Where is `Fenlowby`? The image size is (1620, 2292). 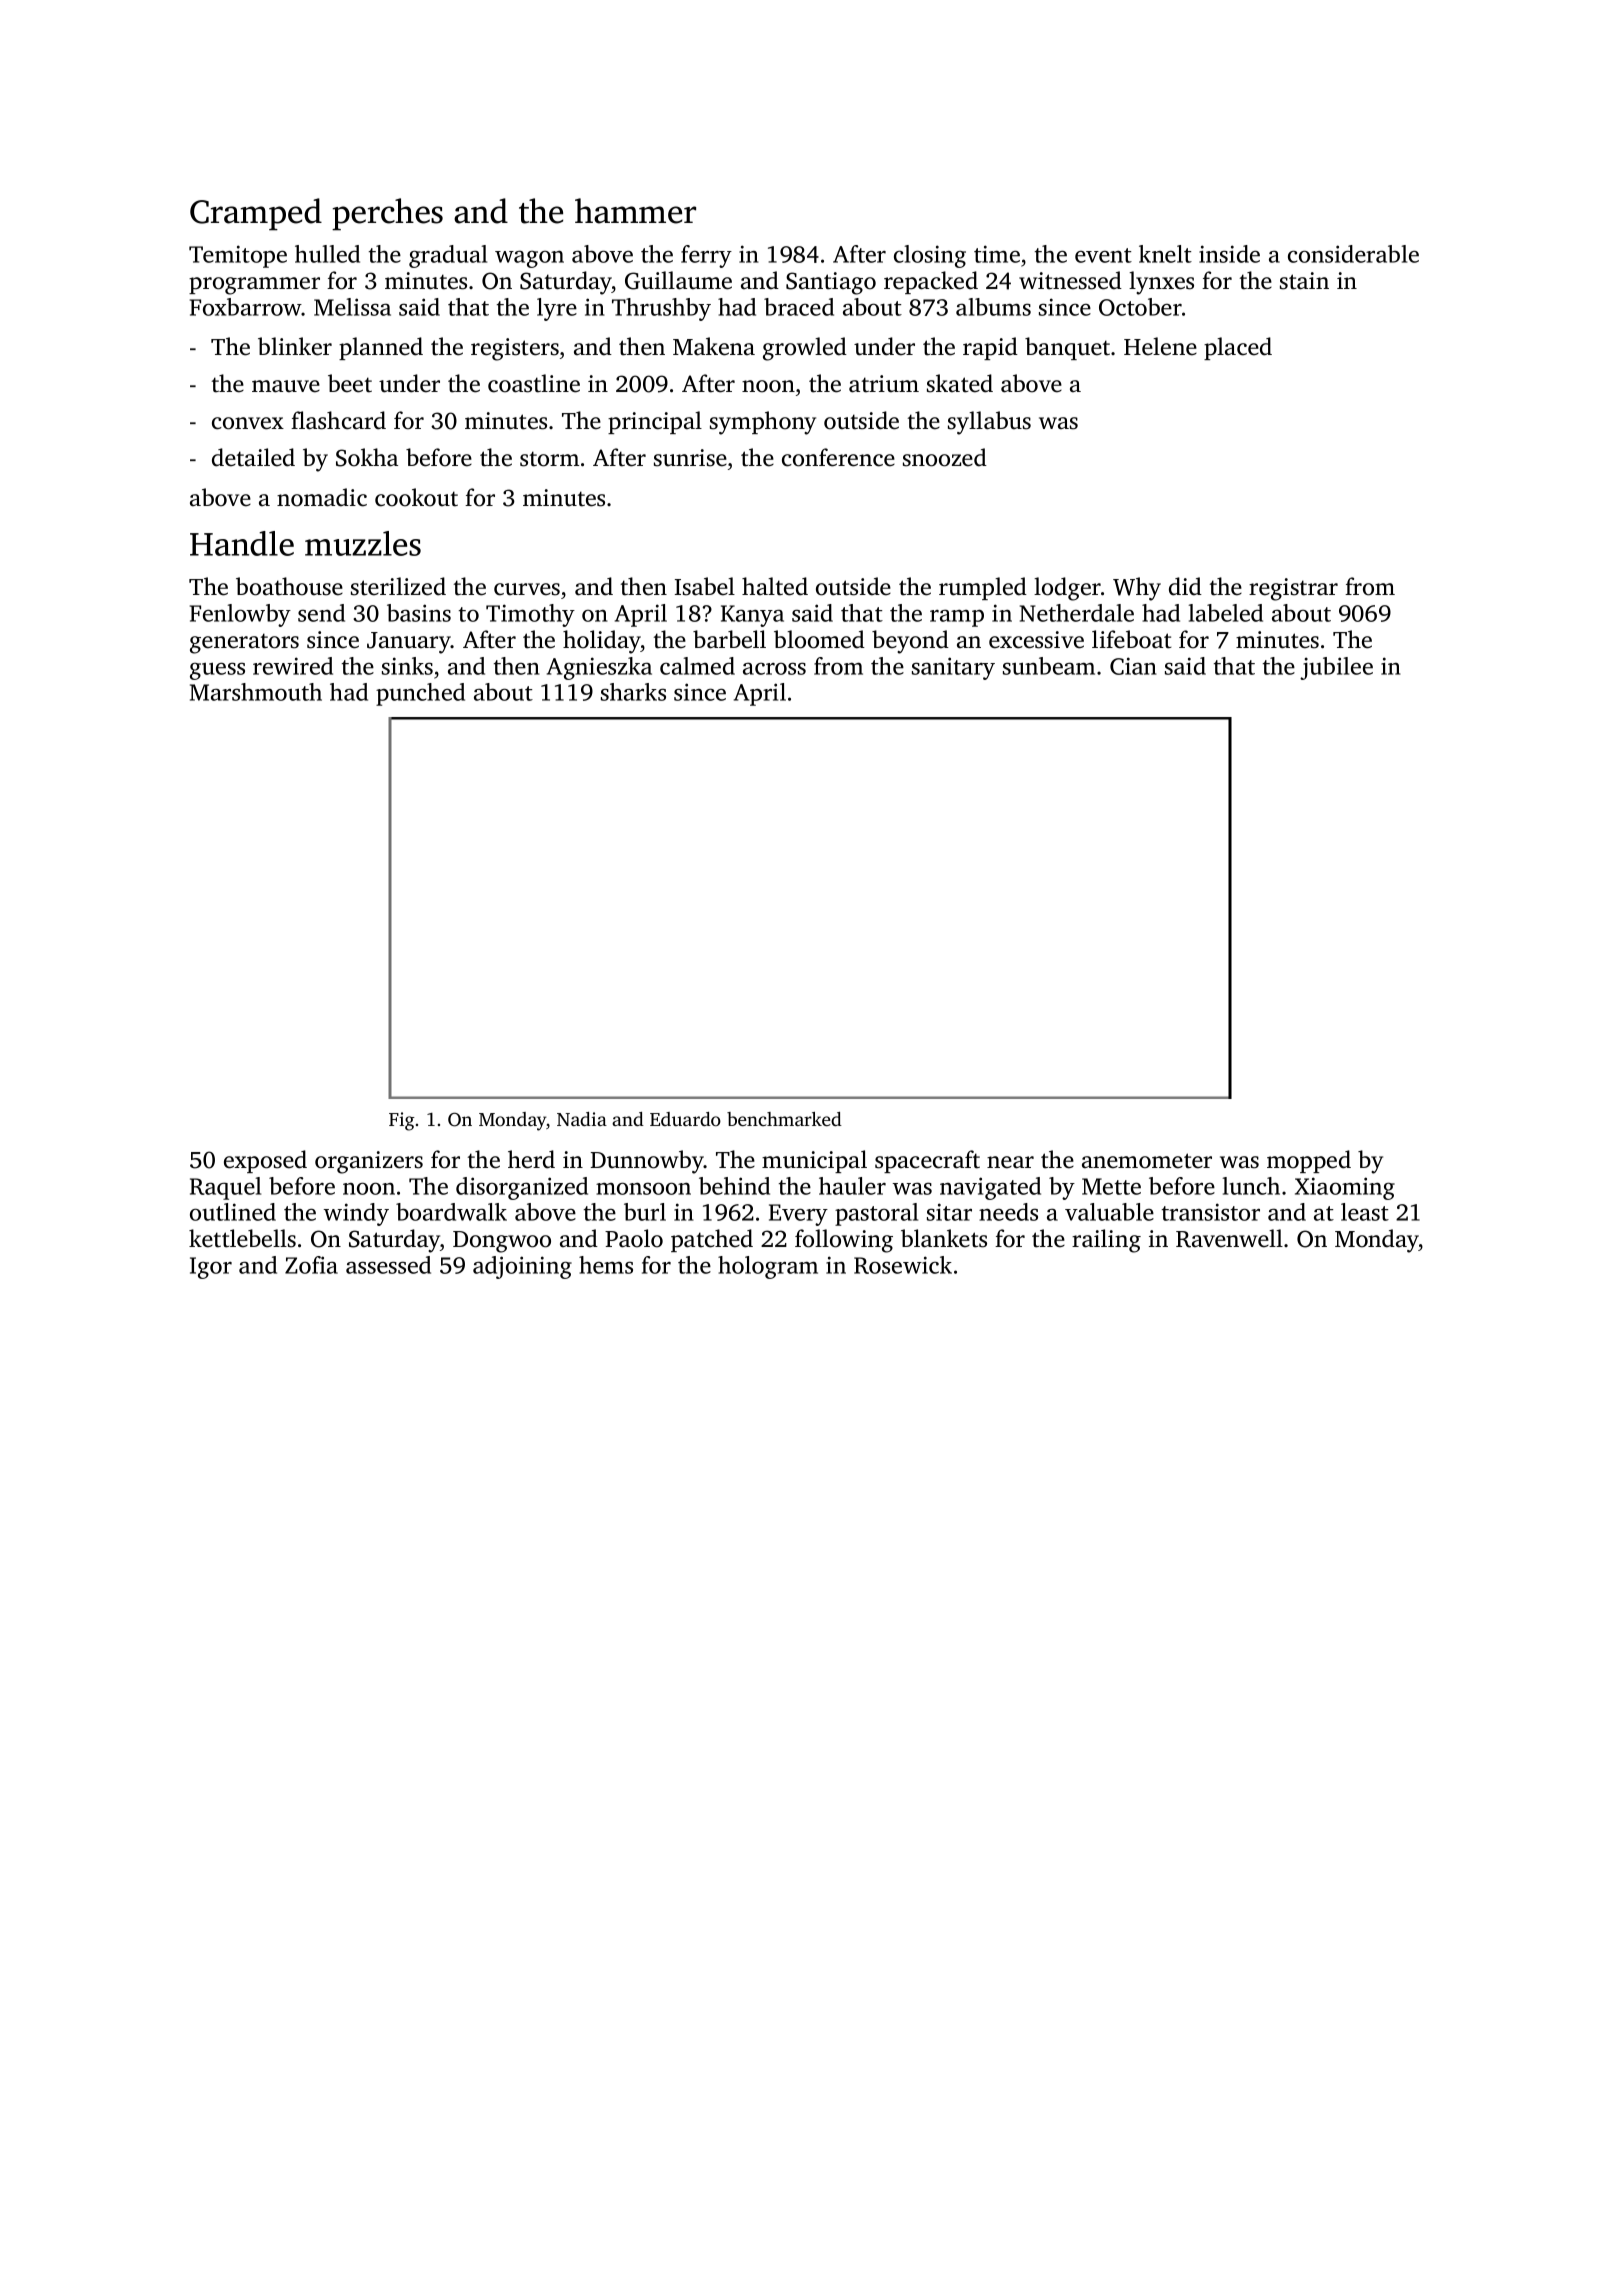 Fenlowby is located at coordinates (240, 615).
